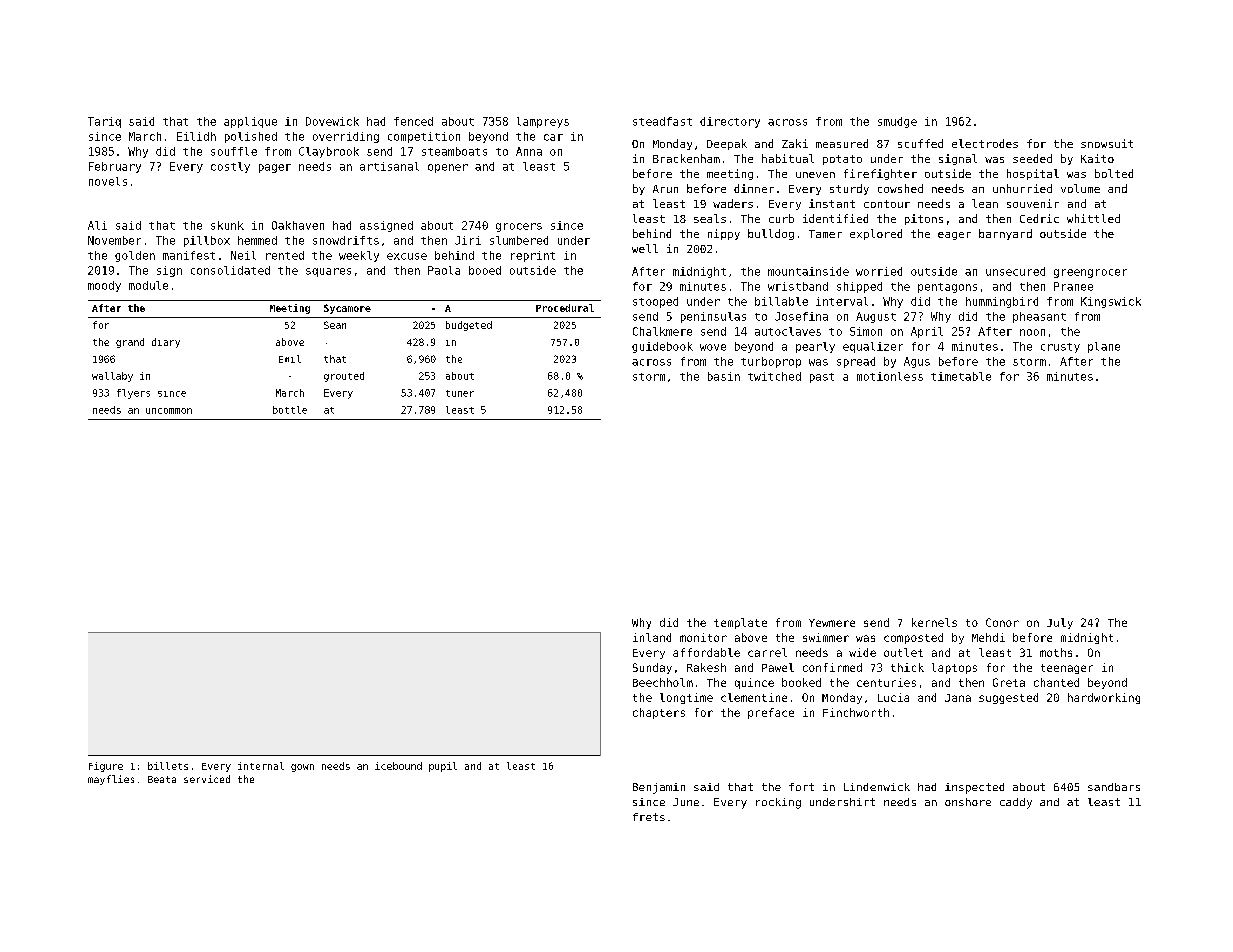 The height and width of the image is (952, 1233). What do you see at coordinates (148, 285) in the image?
I see `module` at bounding box center [148, 285].
